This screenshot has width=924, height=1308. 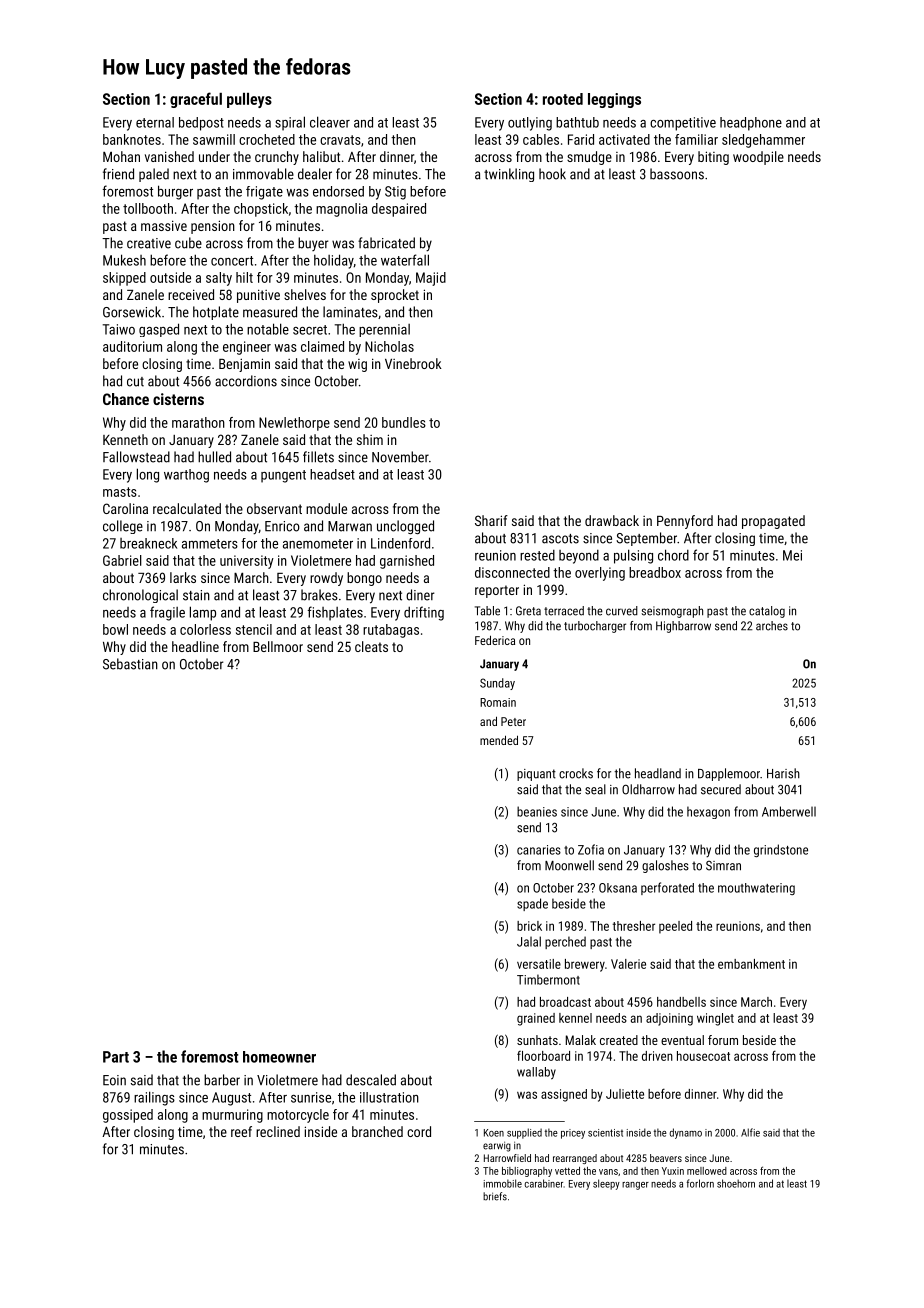 What do you see at coordinates (130, 664) in the screenshot?
I see `Sebastian` at bounding box center [130, 664].
